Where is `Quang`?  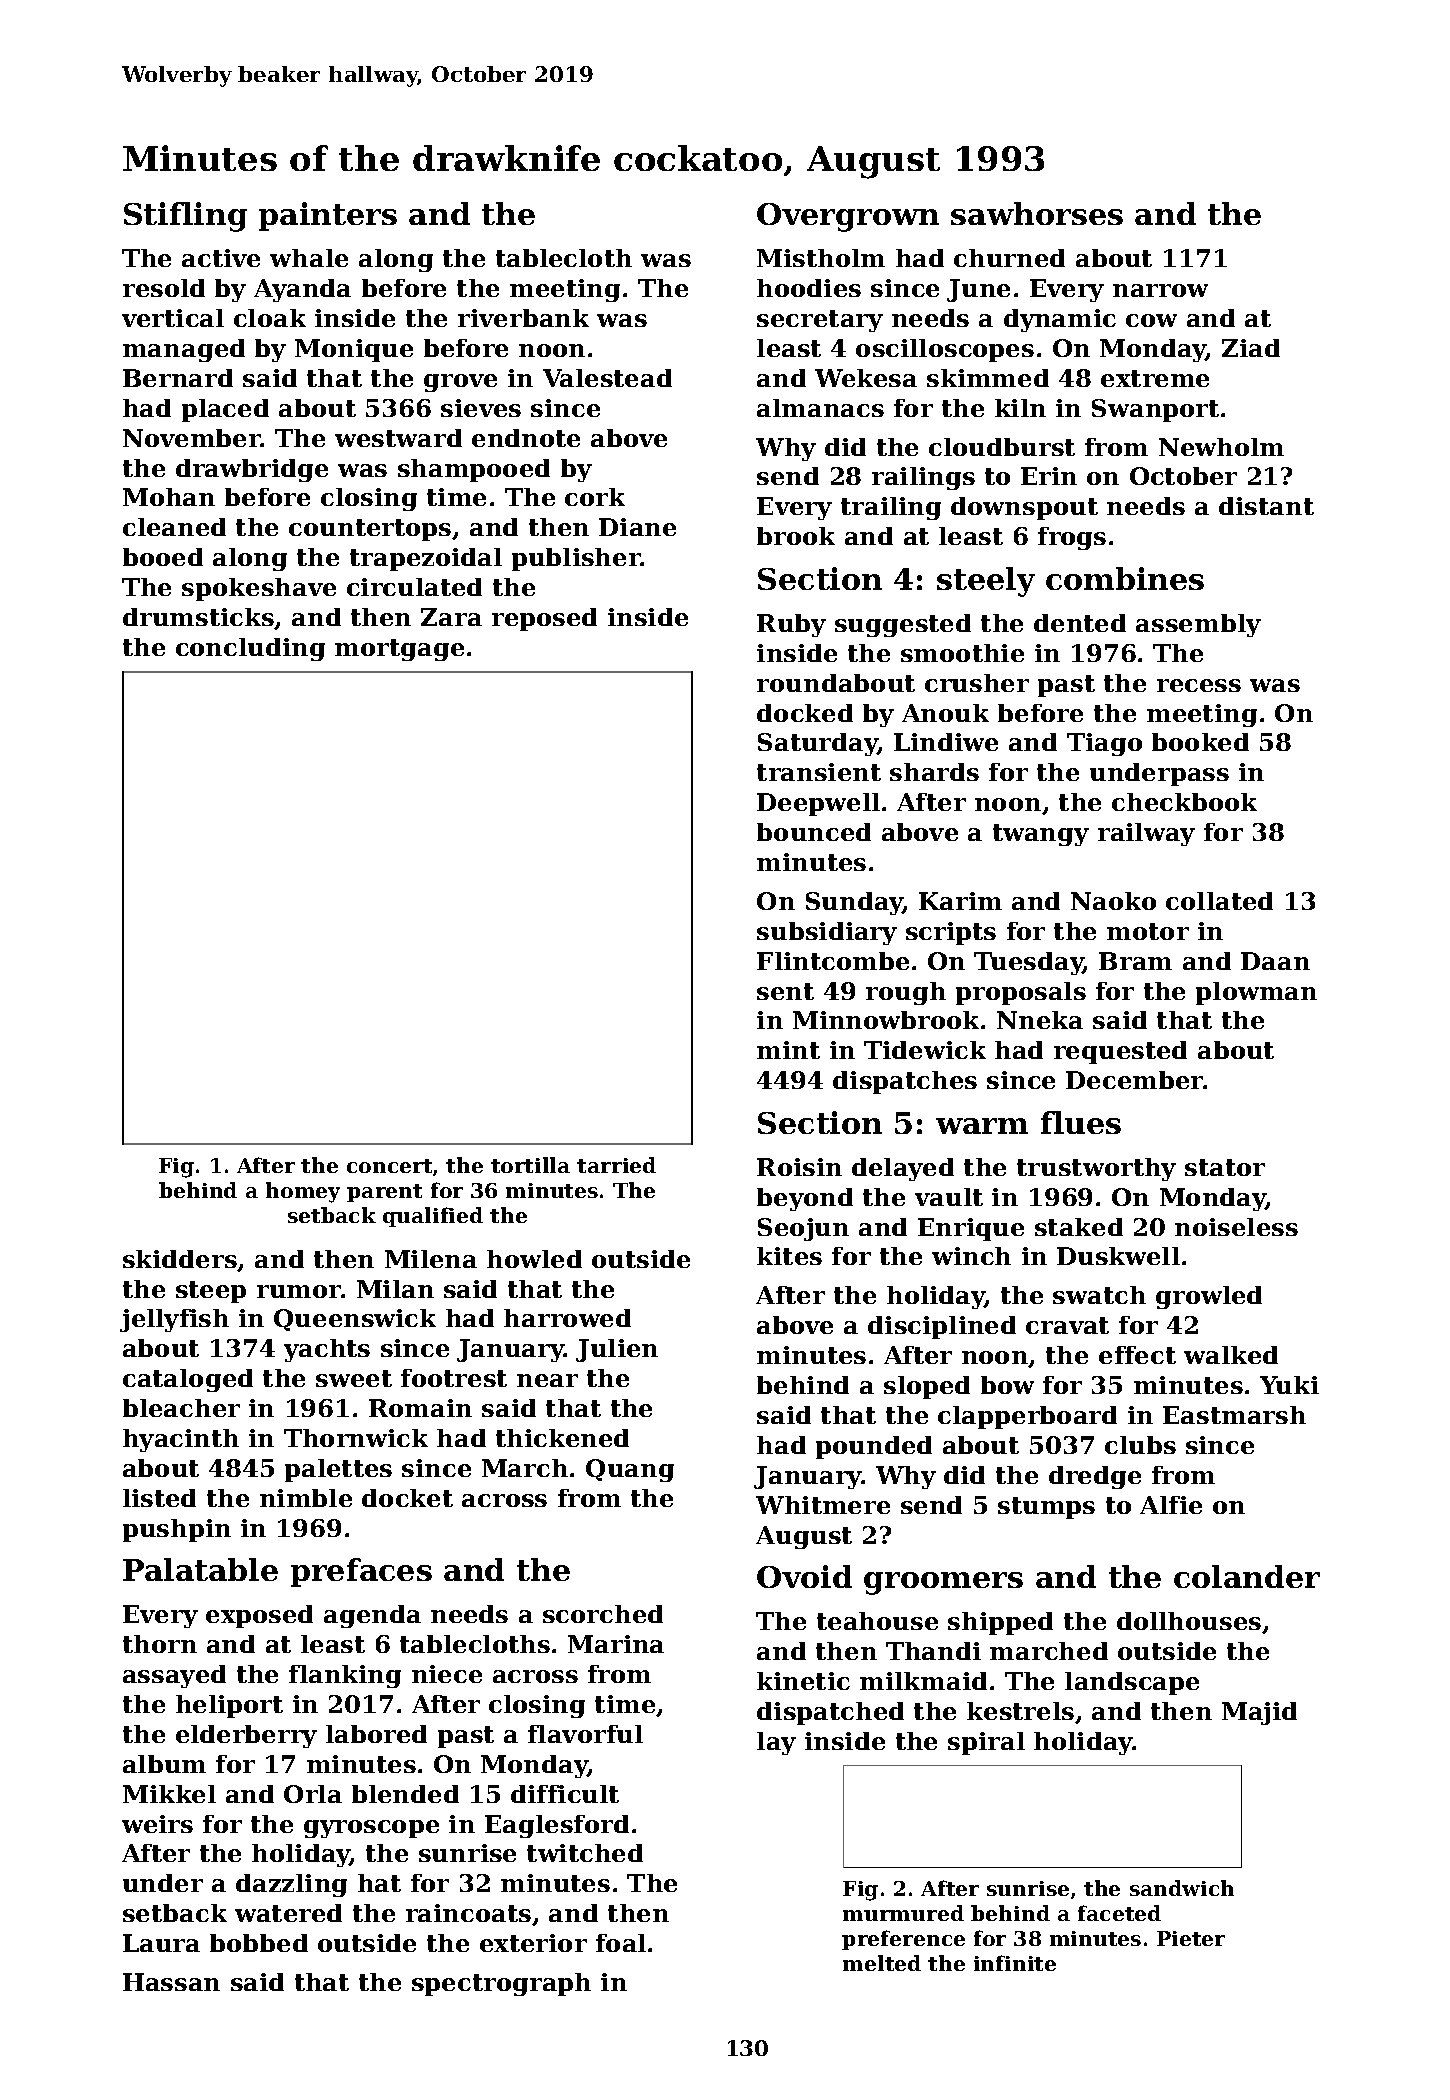
Quang is located at coordinates (630, 1470).
